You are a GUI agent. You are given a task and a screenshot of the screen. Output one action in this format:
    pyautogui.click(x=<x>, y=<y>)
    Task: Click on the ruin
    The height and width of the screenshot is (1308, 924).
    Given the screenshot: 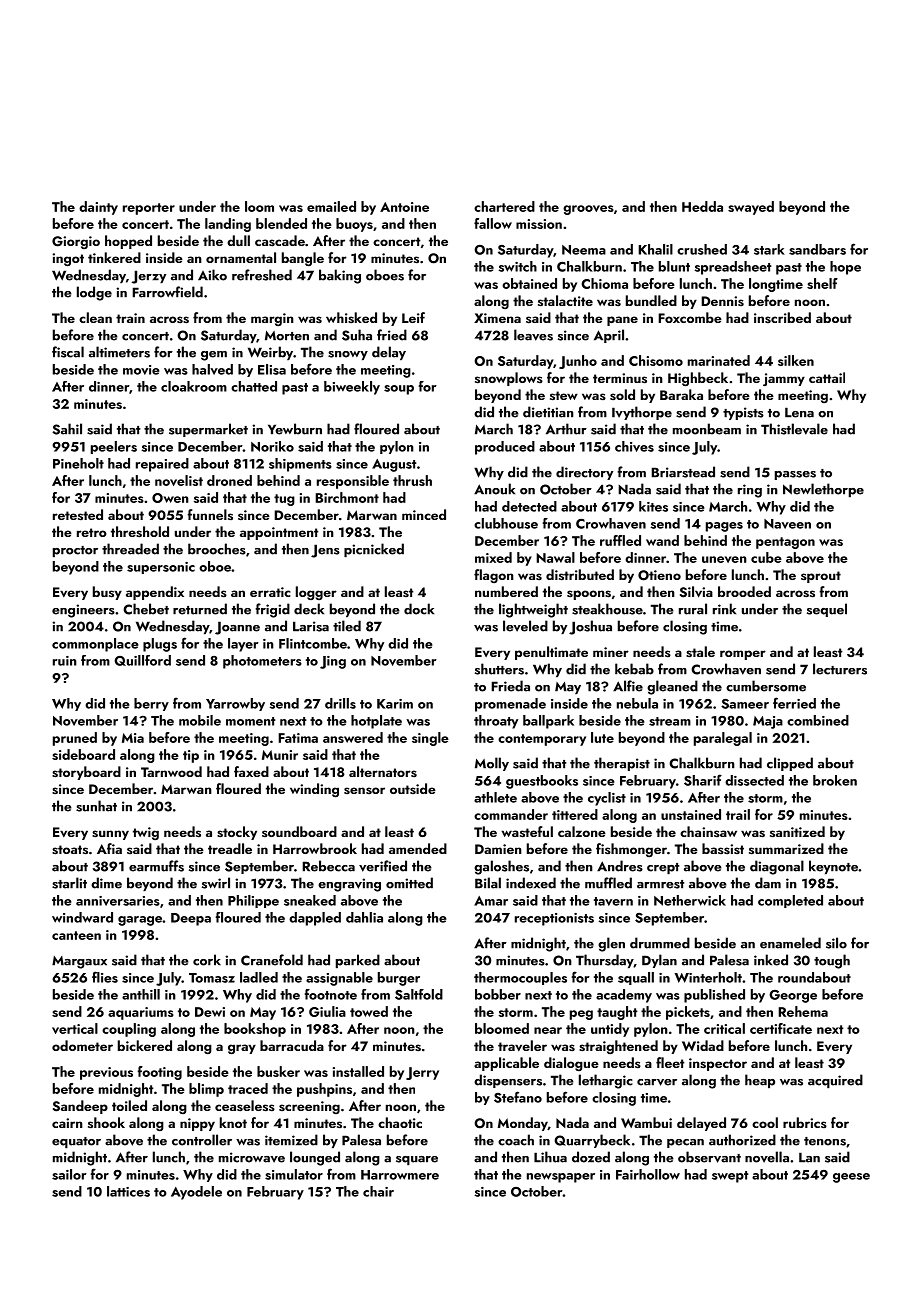 What is the action you would take?
    pyautogui.click(x=65, y=661)
